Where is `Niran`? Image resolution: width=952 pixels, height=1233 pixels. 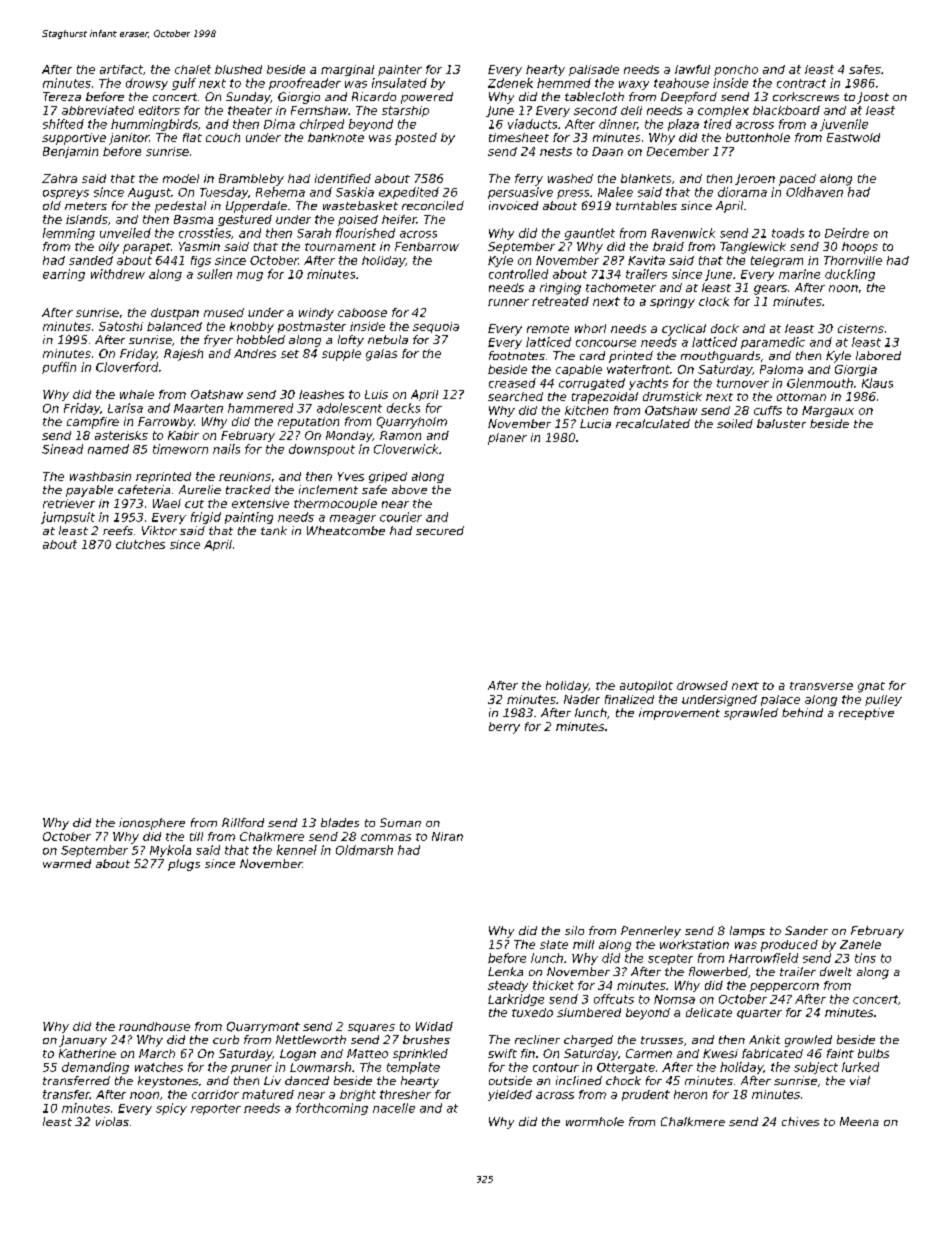
Niran is located at coordinates (447, 836).
